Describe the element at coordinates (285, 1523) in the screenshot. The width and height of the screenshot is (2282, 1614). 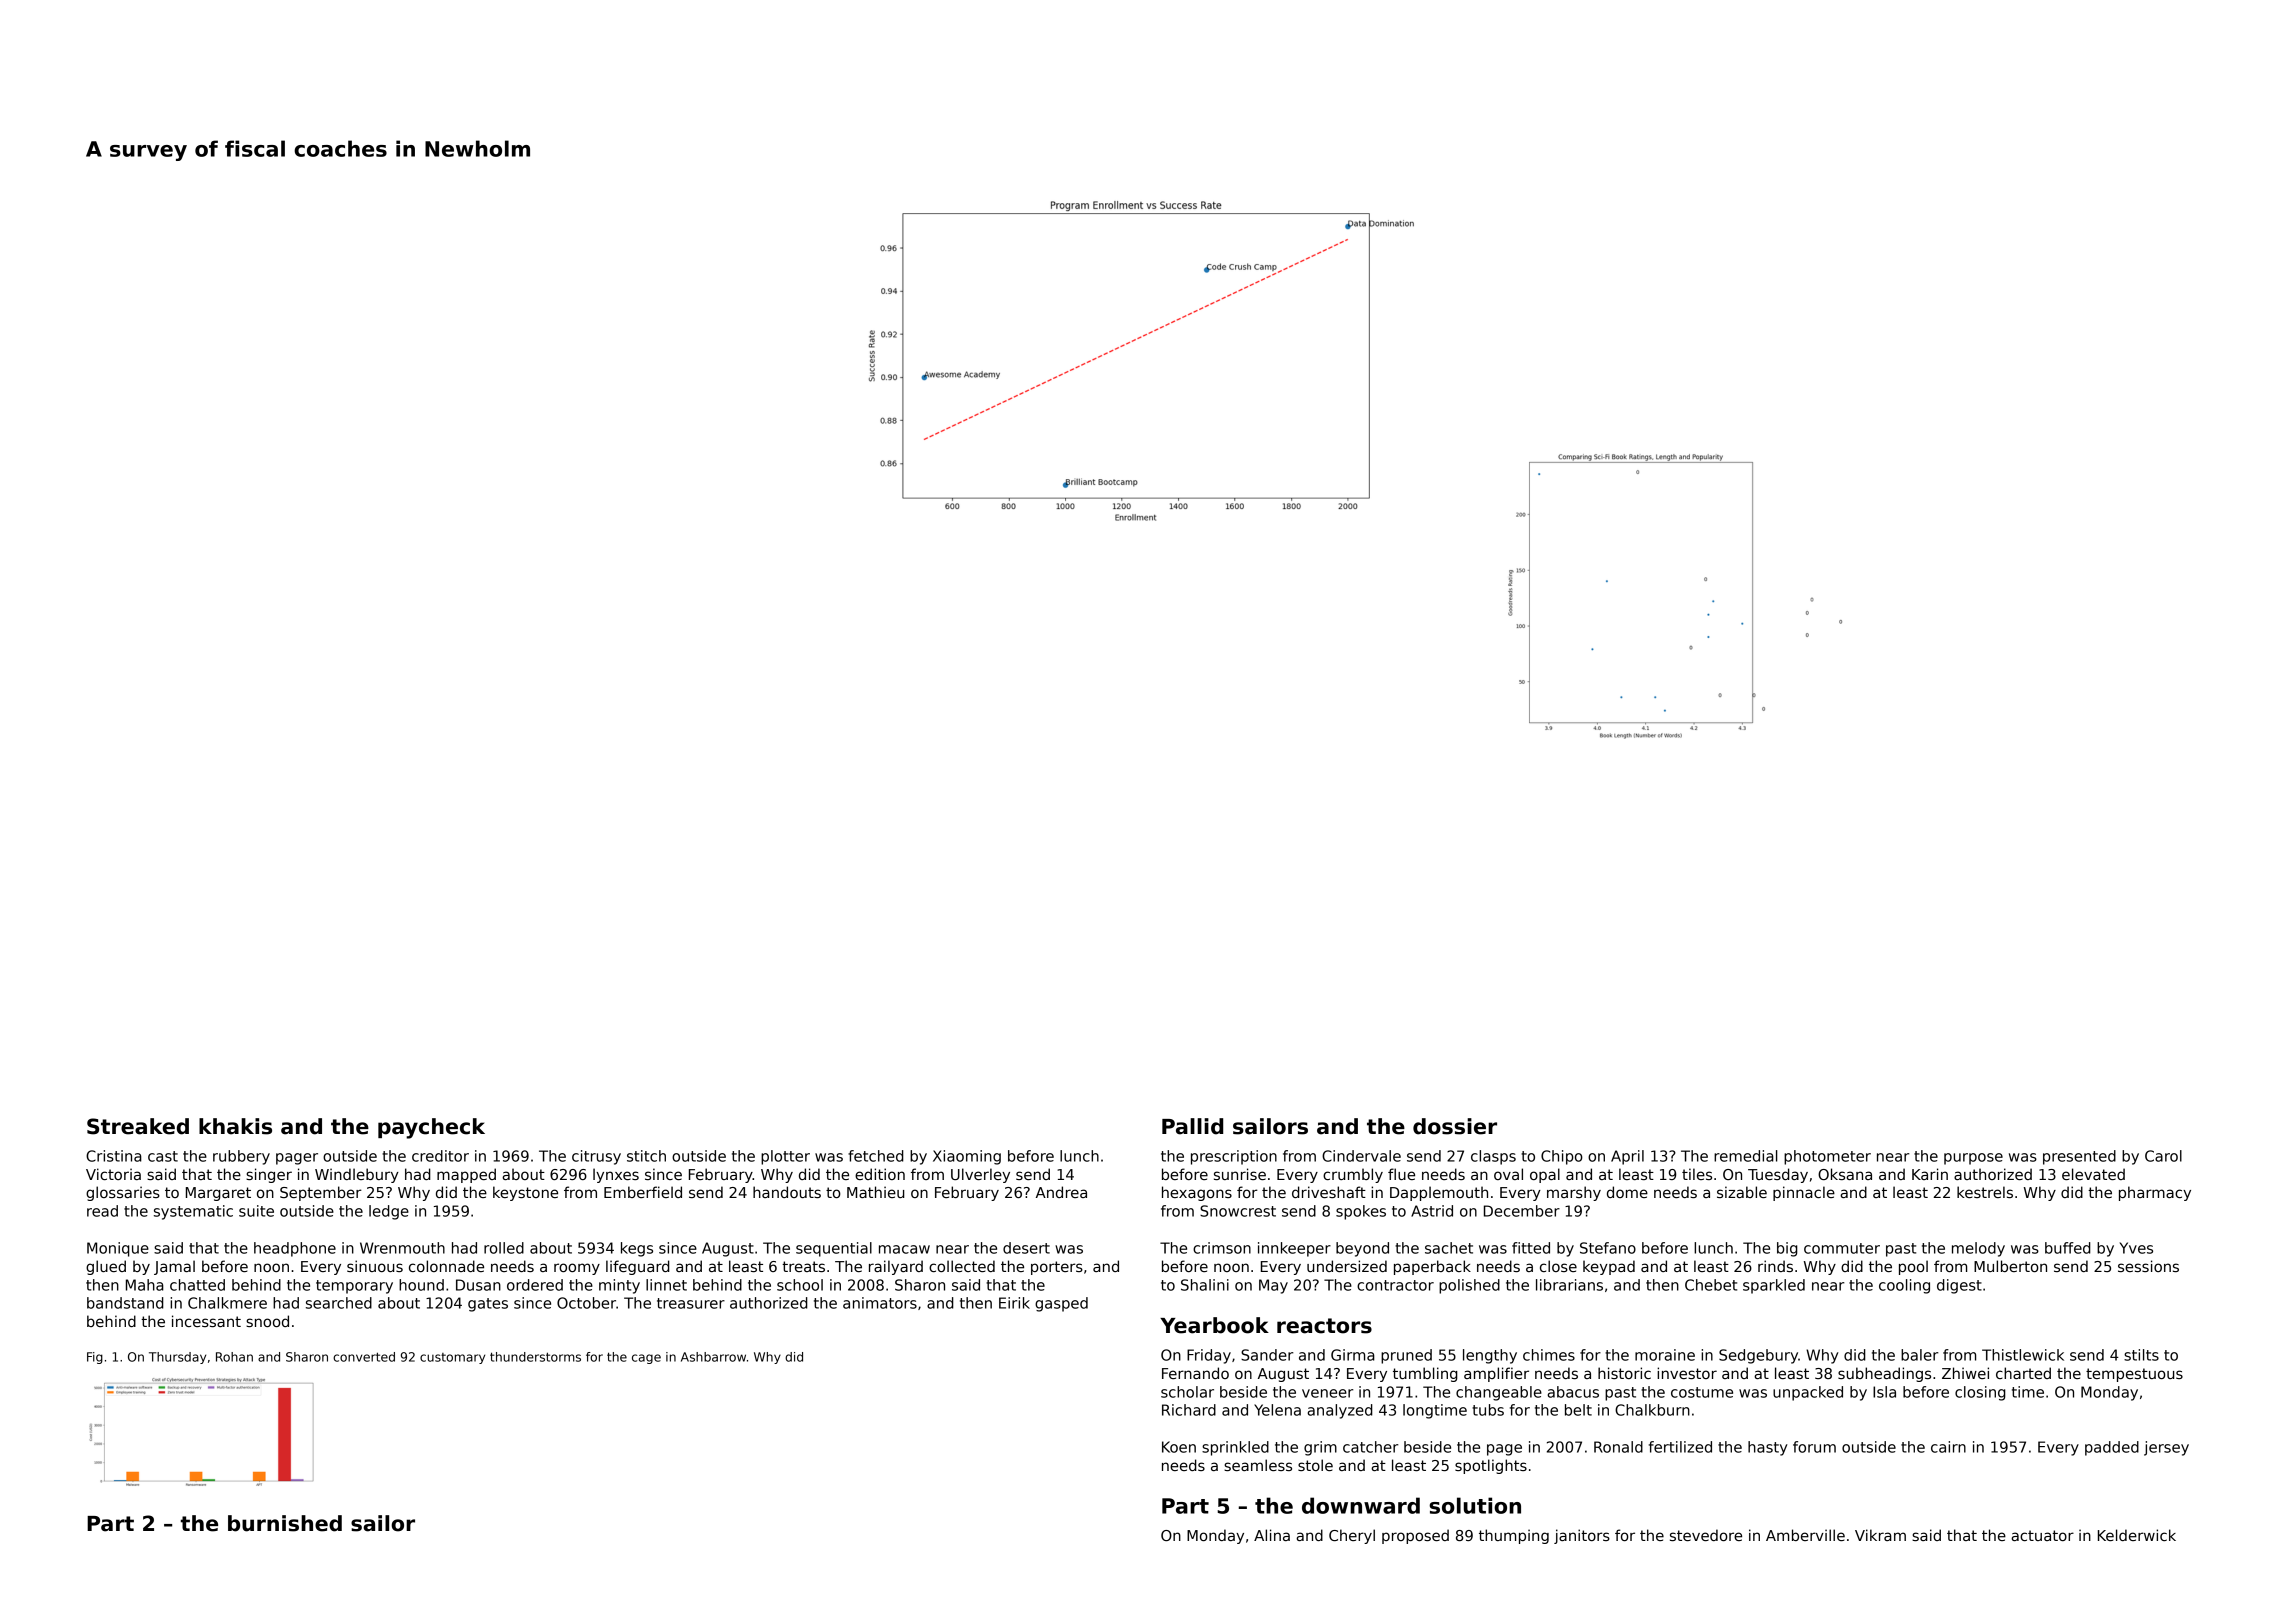
I see `burnished` at that location.
